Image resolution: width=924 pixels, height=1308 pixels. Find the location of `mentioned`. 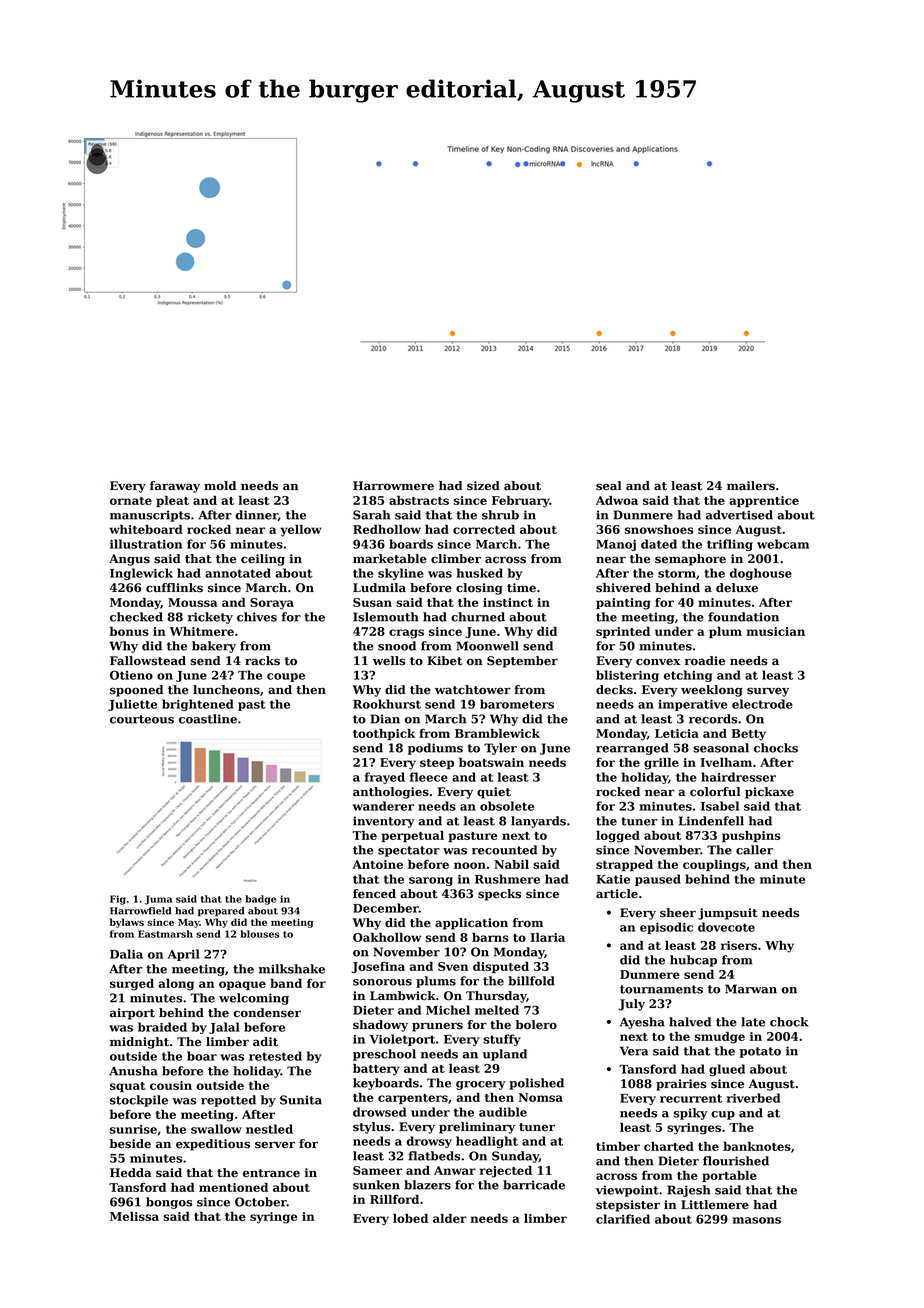

mentioned is located at coordinates (233, 1187).
